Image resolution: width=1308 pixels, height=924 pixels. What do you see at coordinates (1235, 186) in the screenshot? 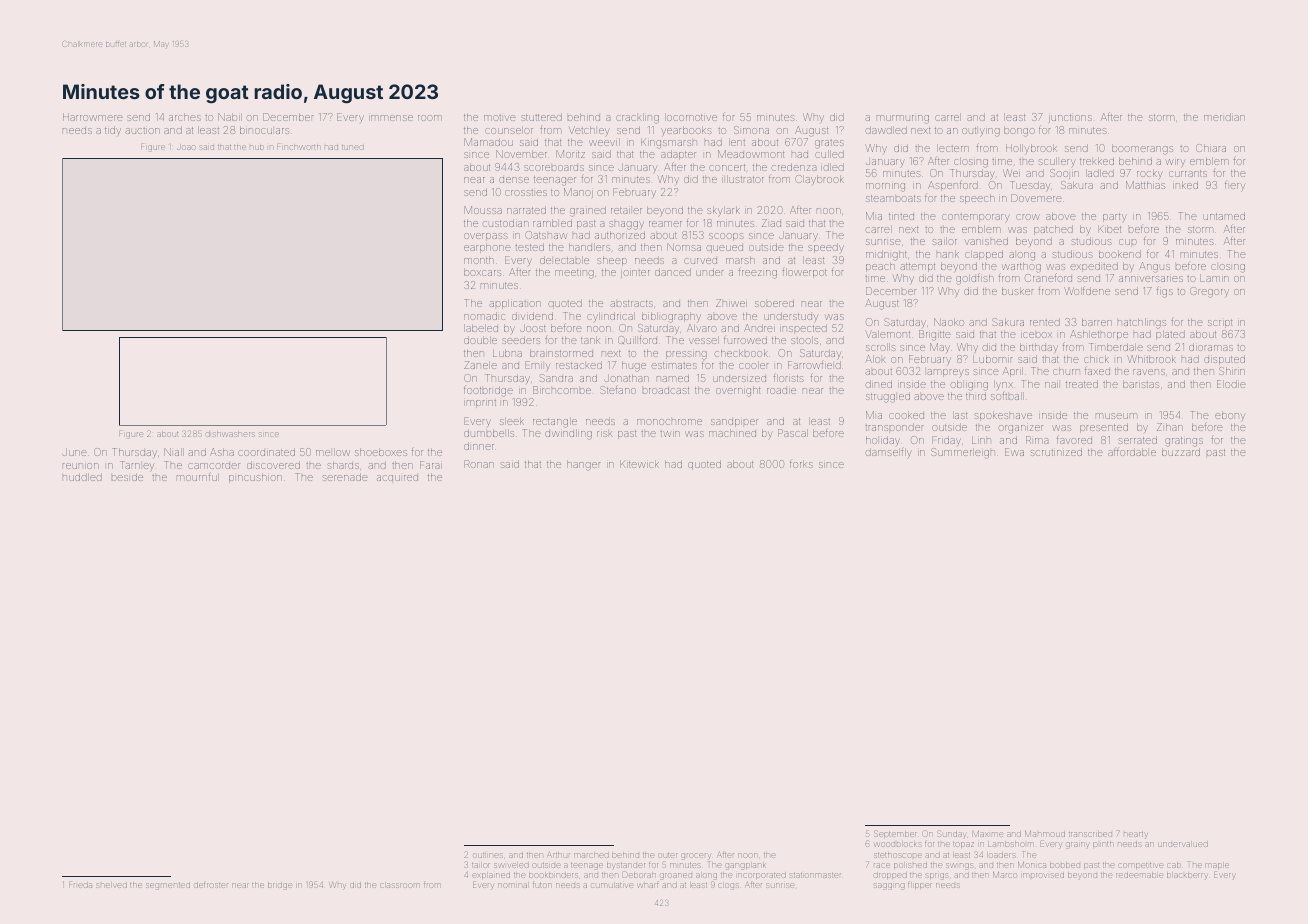
I see `fiery` at bounding box center [1235, 186].
